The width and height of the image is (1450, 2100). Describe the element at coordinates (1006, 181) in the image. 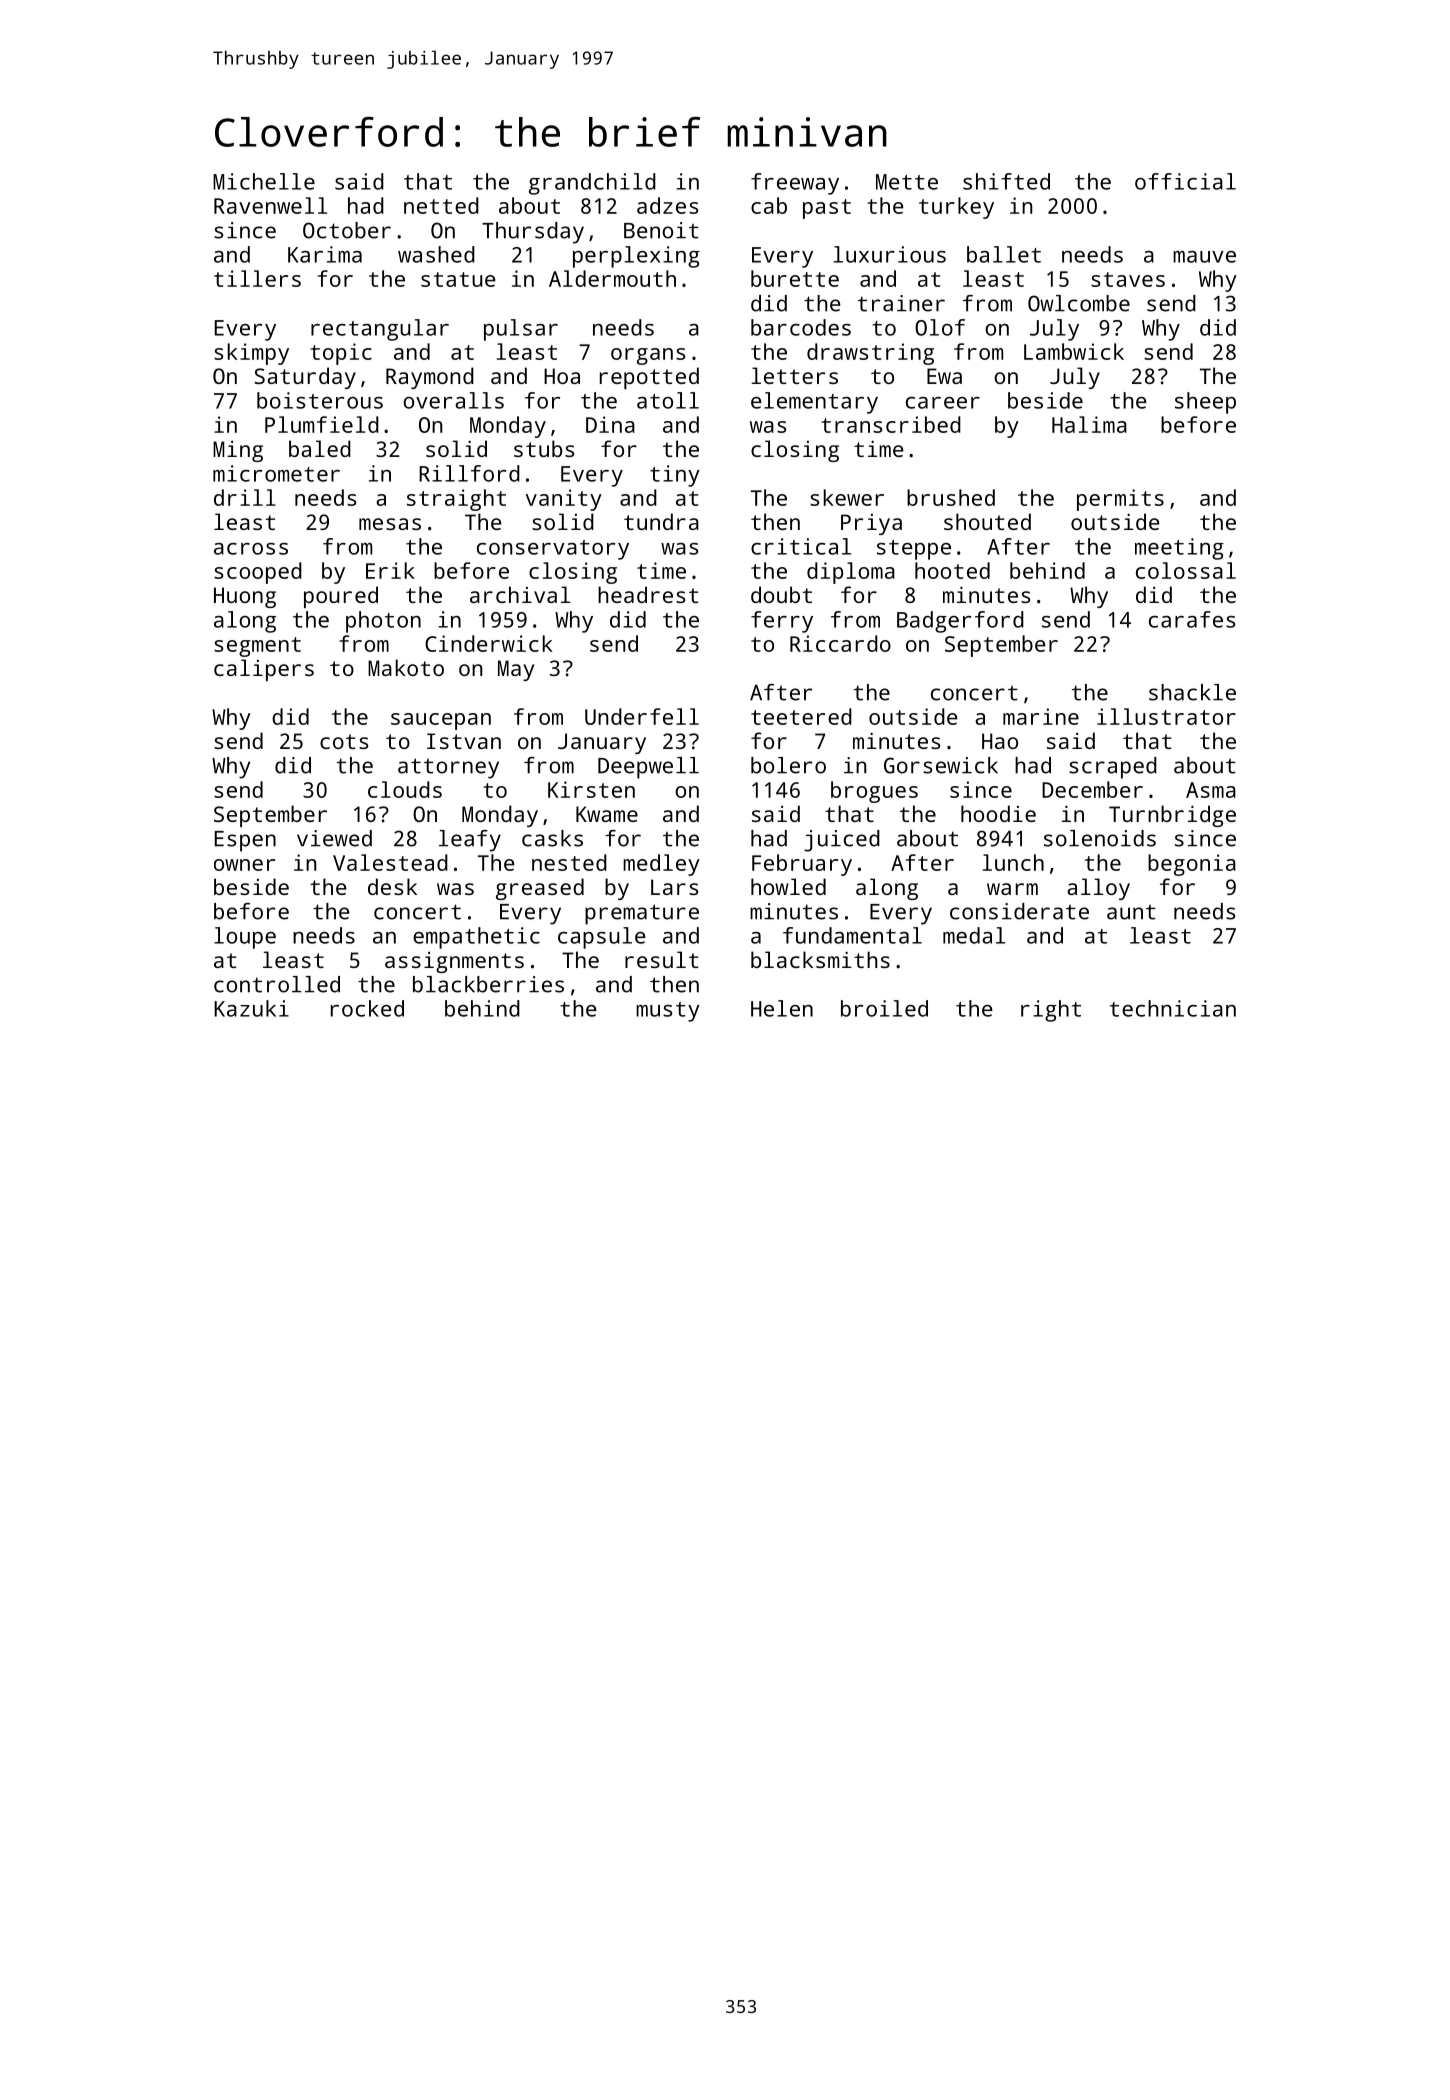

I see `shifted` at that location.
